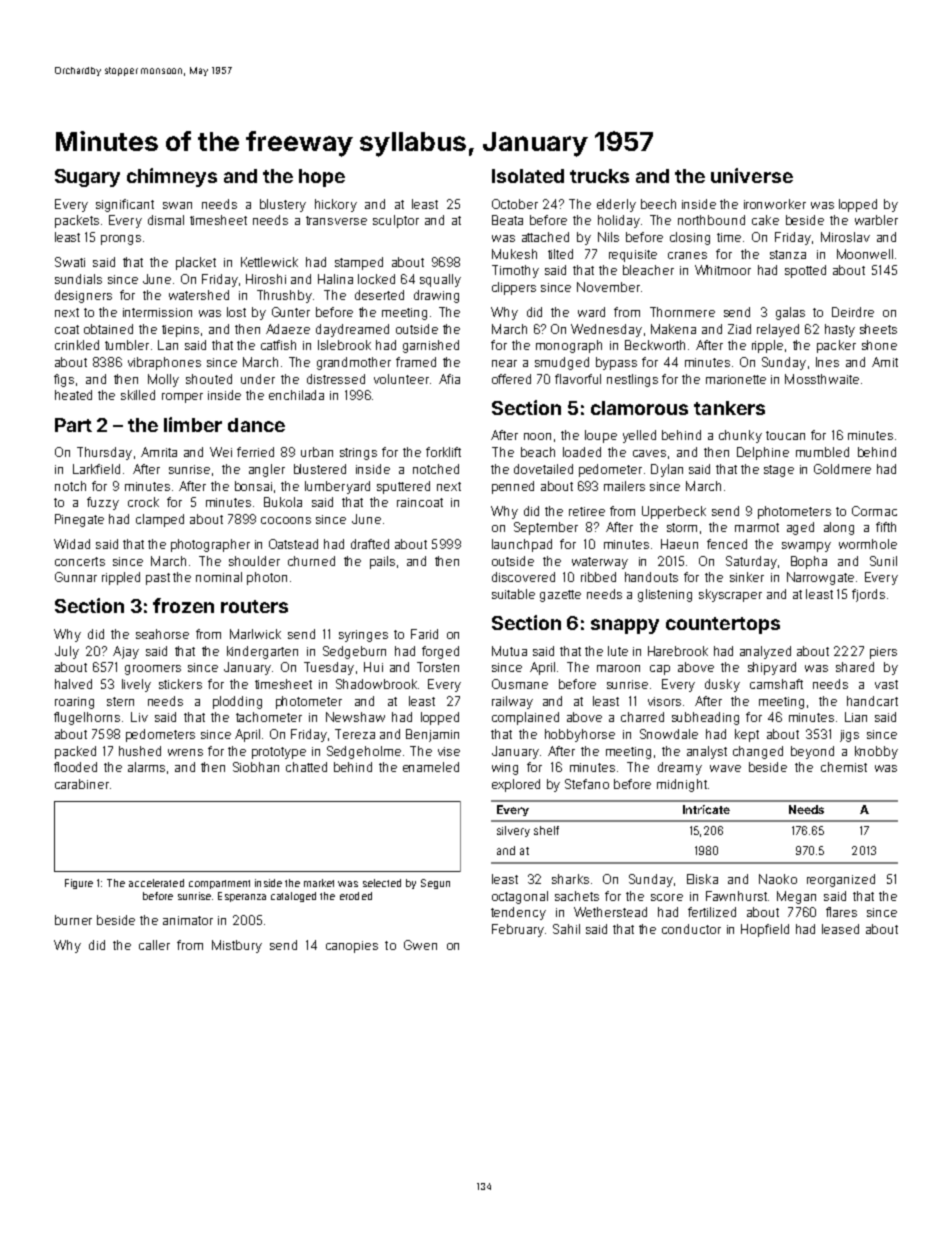 The image size is (952, 1233). What do you see at coordinates (876, 752) in the screenshot?
I see `knobby` at bounding box center [876, 752].
